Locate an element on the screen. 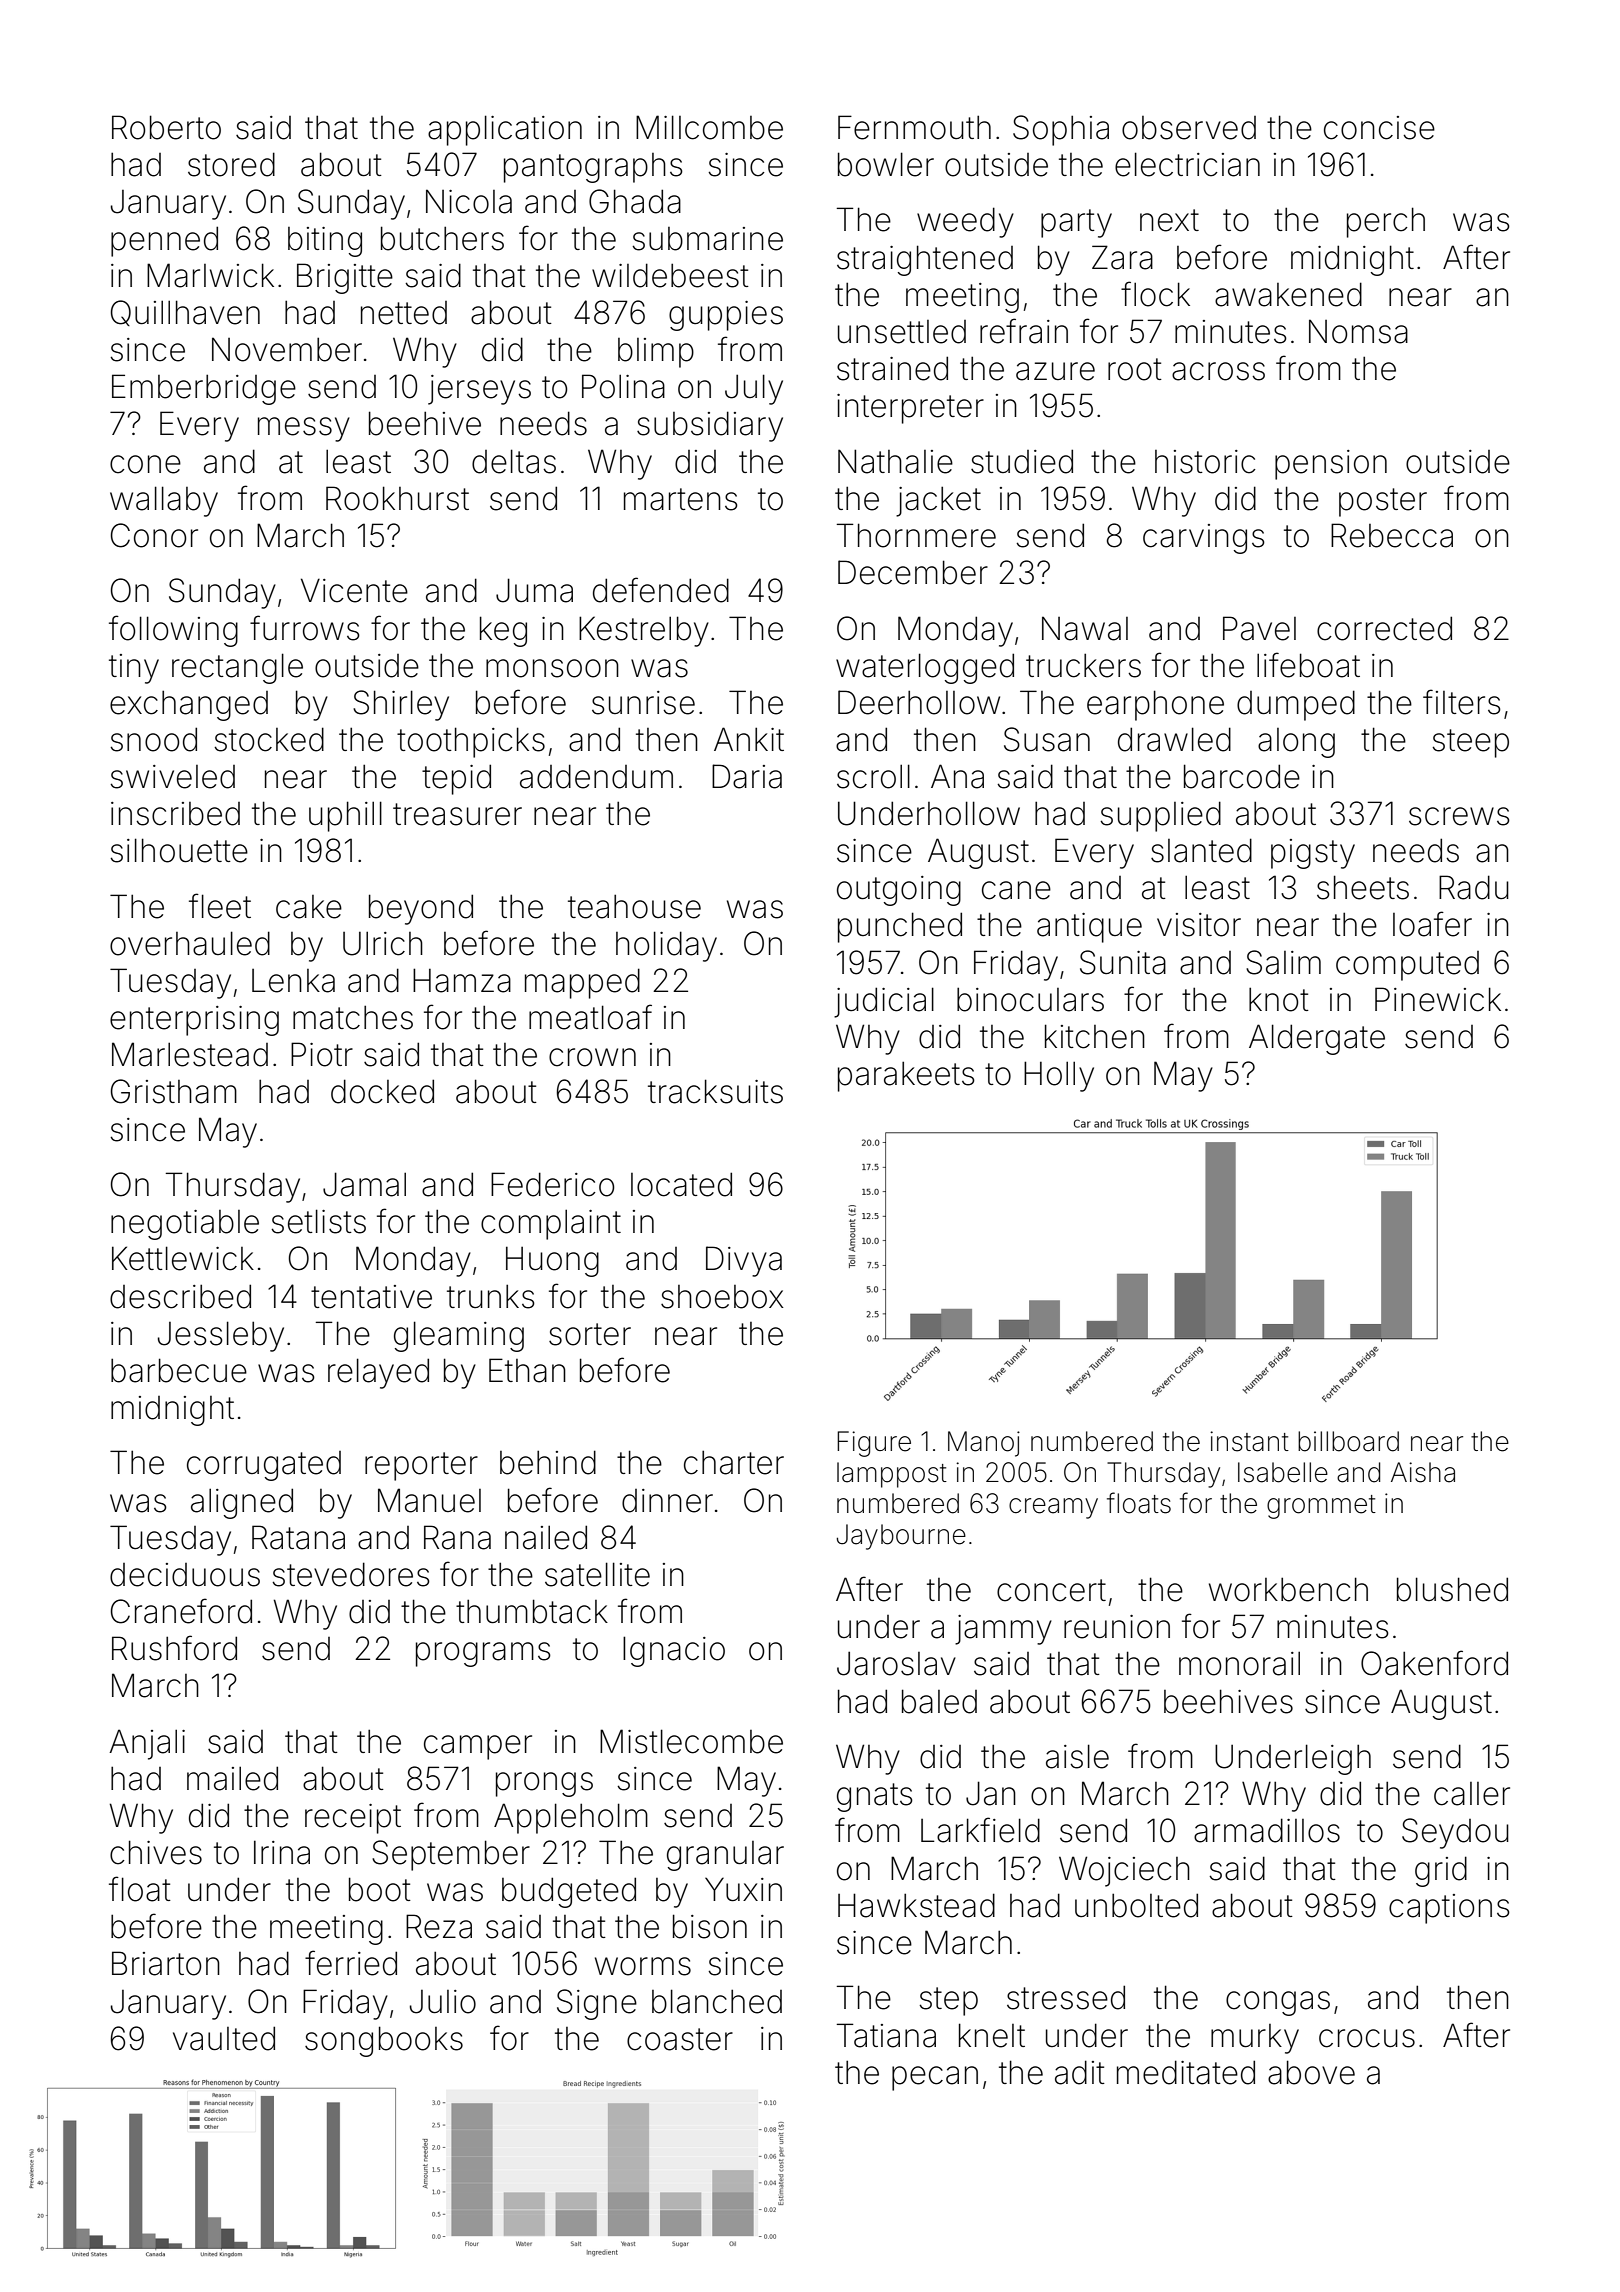  boot is located at coordinates (380, 1889).
